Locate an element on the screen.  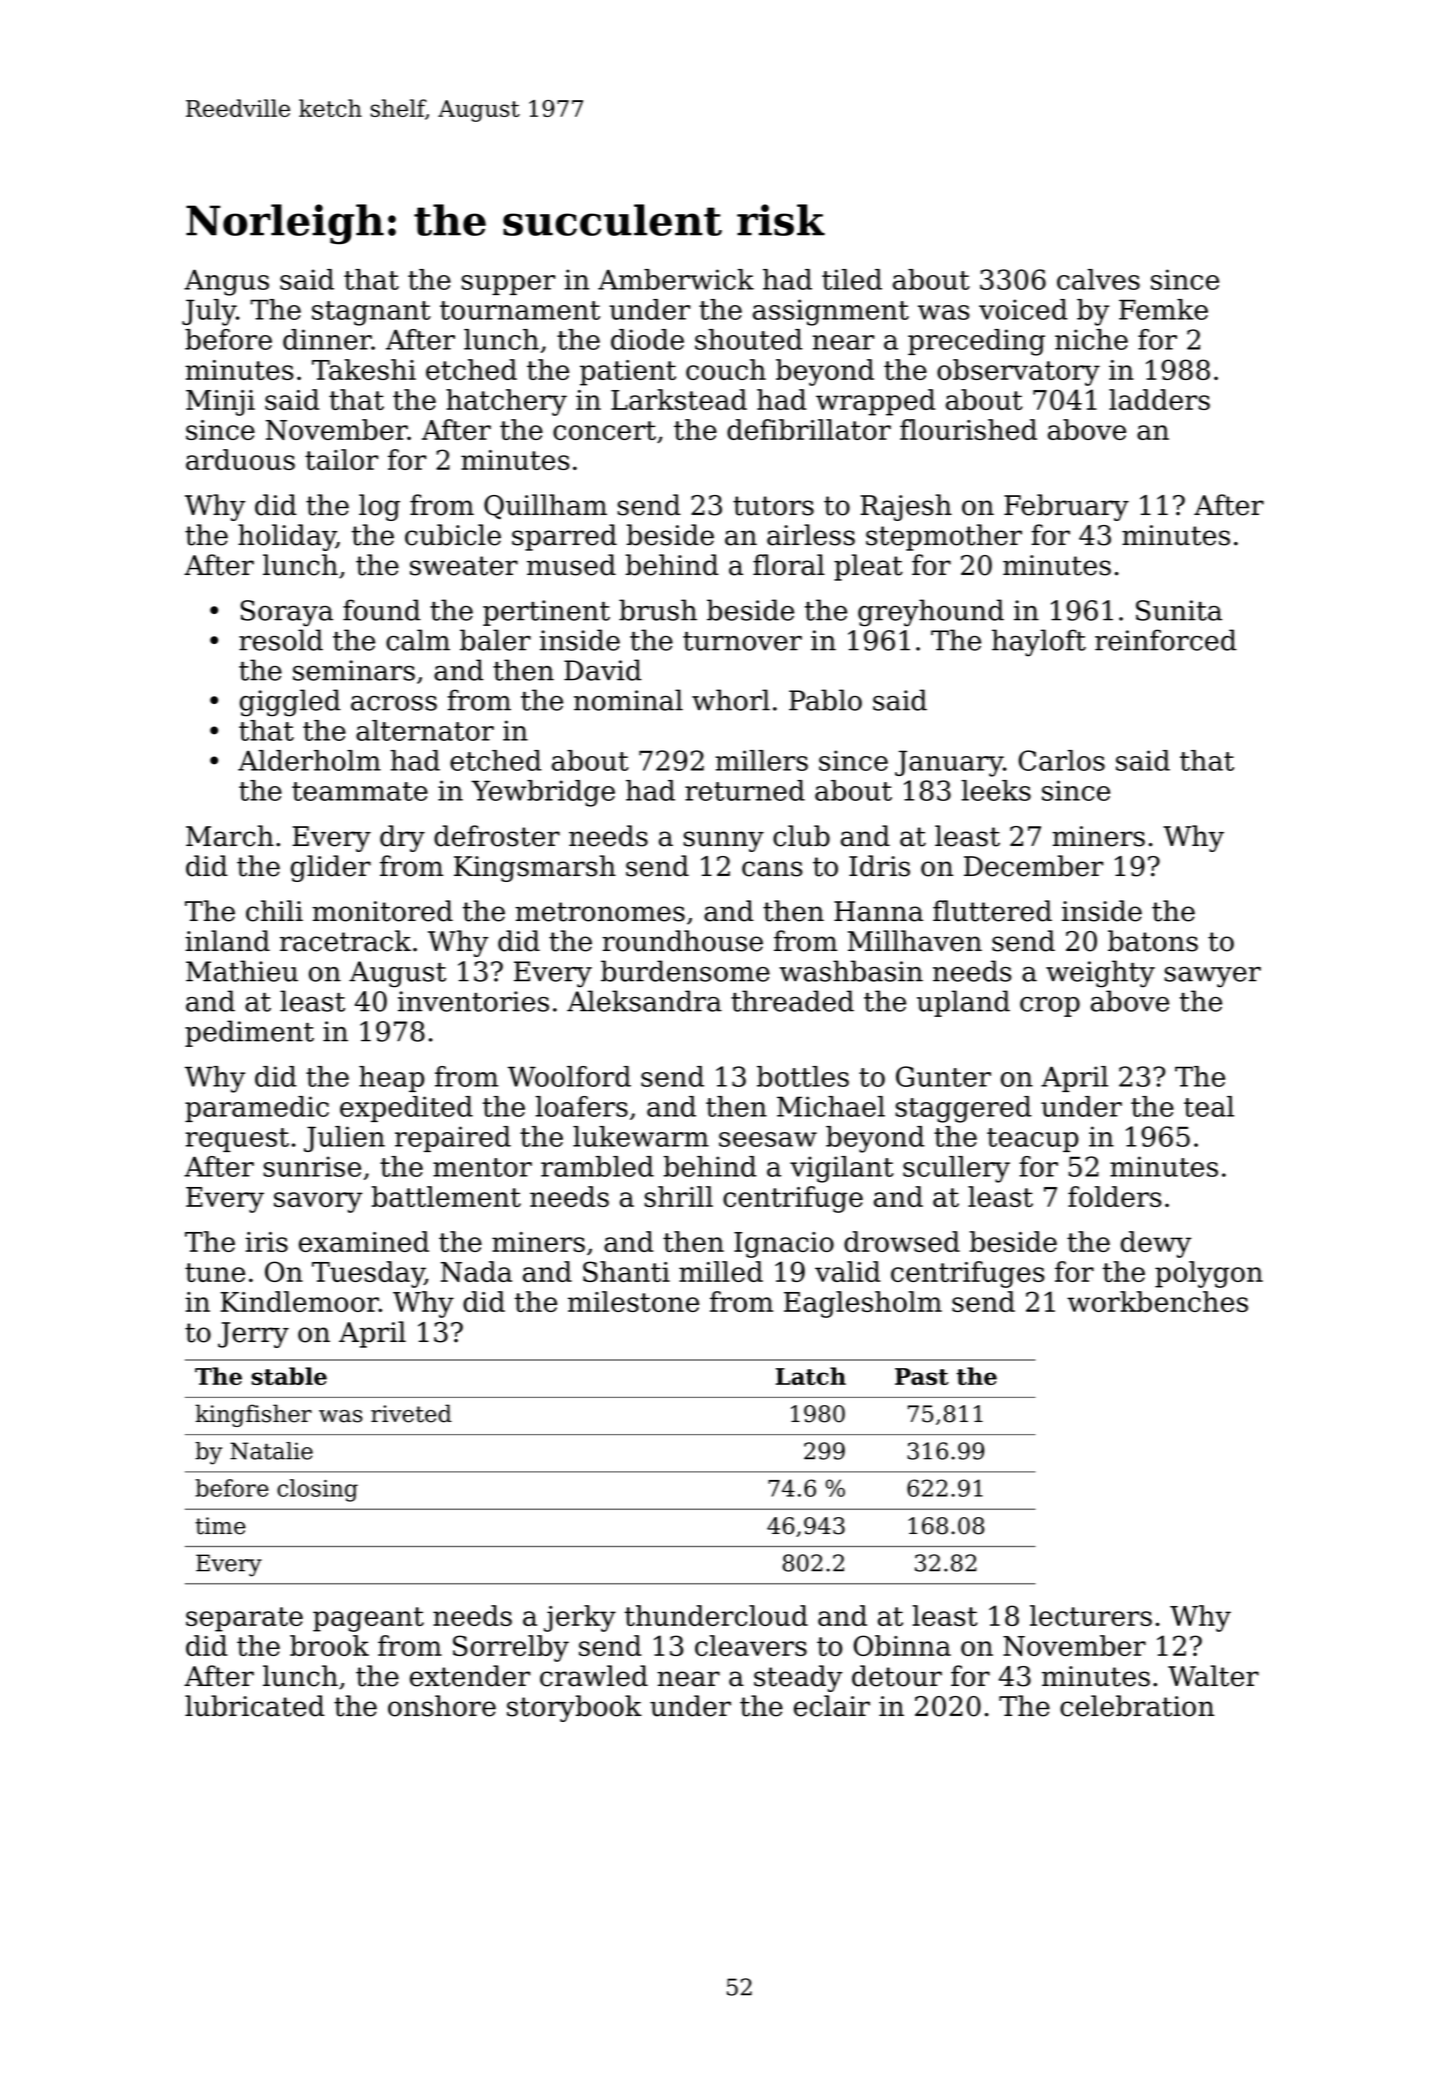
sawyer is located at coordinates (1212, 977).
